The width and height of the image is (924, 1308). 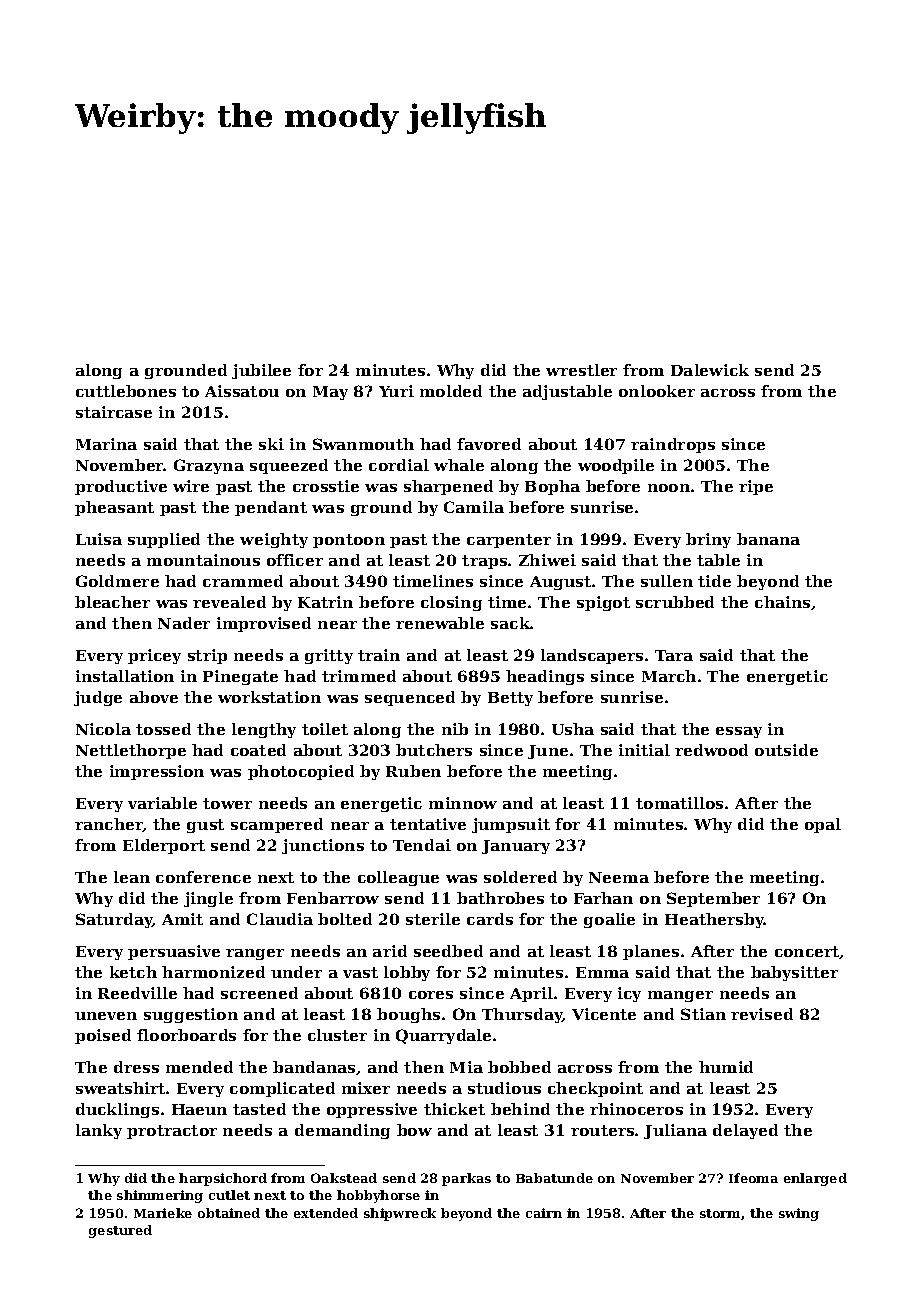 I want to click on suggestion, so click(x=191, y=1015).
